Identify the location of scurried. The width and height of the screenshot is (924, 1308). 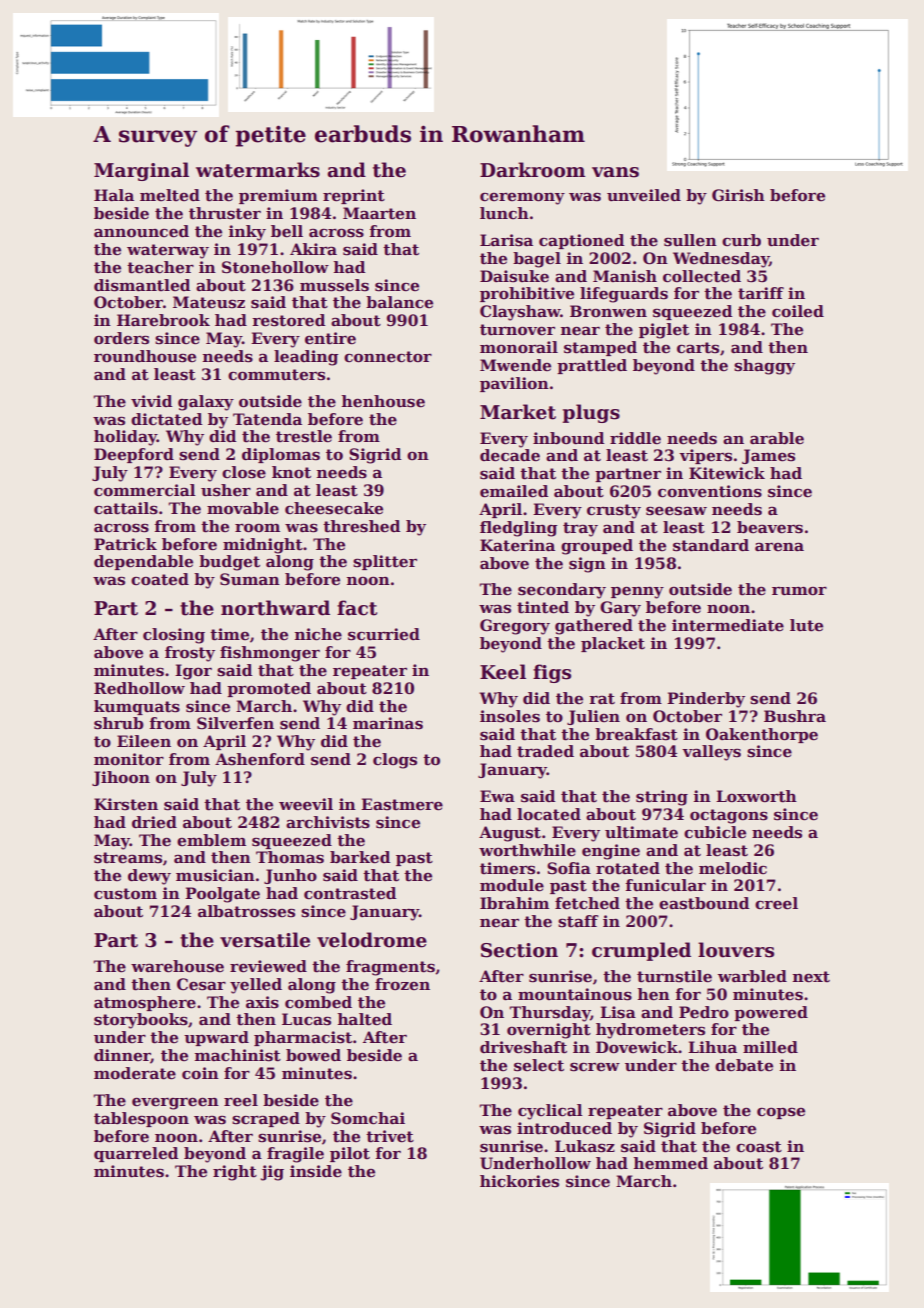
(384, 634).
